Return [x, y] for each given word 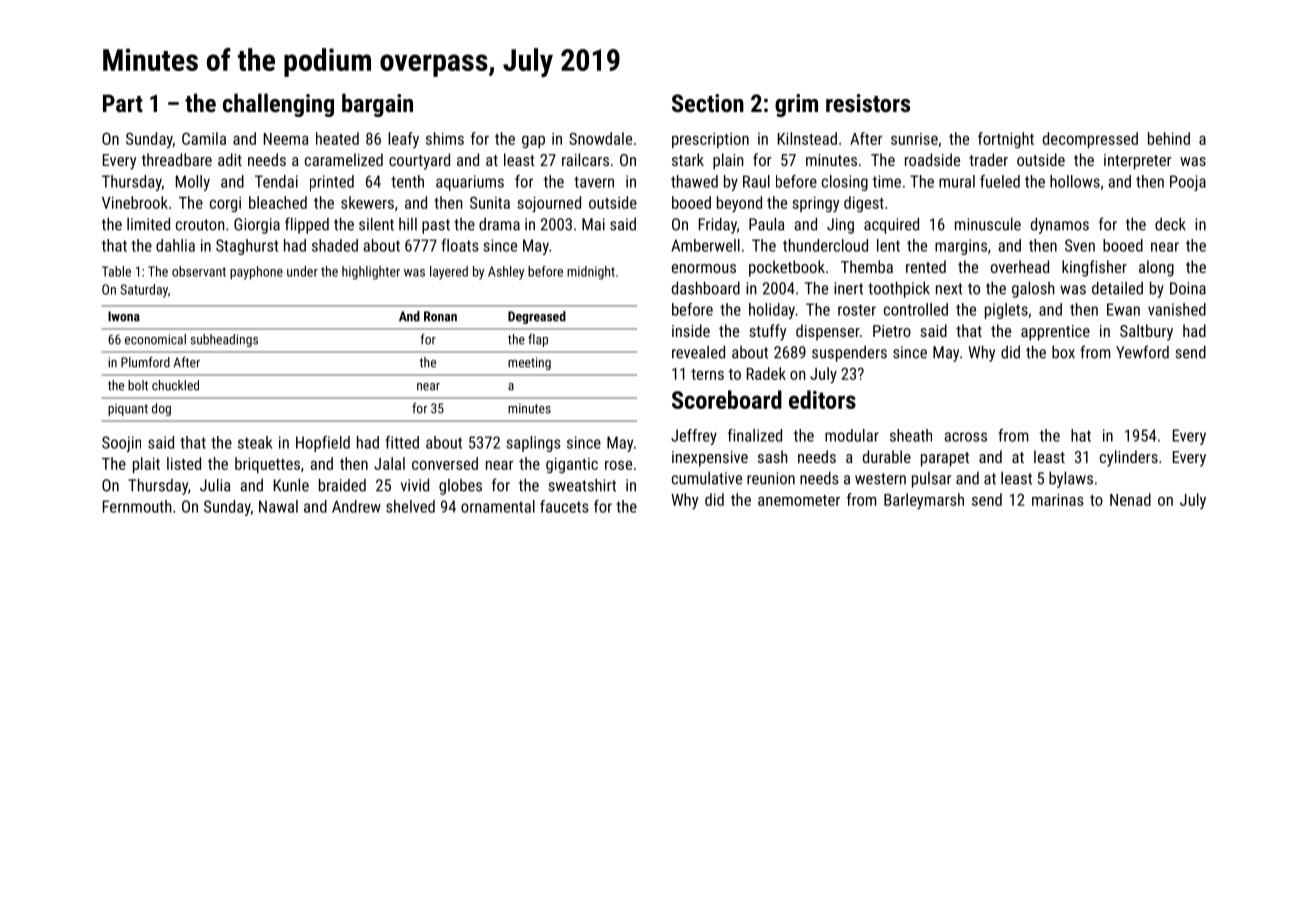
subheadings [224, 340]
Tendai [276, 181]
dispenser [828, 332]
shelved [410, 506]
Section [708, 103]
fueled [1000, 181]
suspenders [849, 354]
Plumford [145, 362]
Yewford [1142, 352]
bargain [377, 105]
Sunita [490, 202]
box [1063, 352]
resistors [868, 103]
